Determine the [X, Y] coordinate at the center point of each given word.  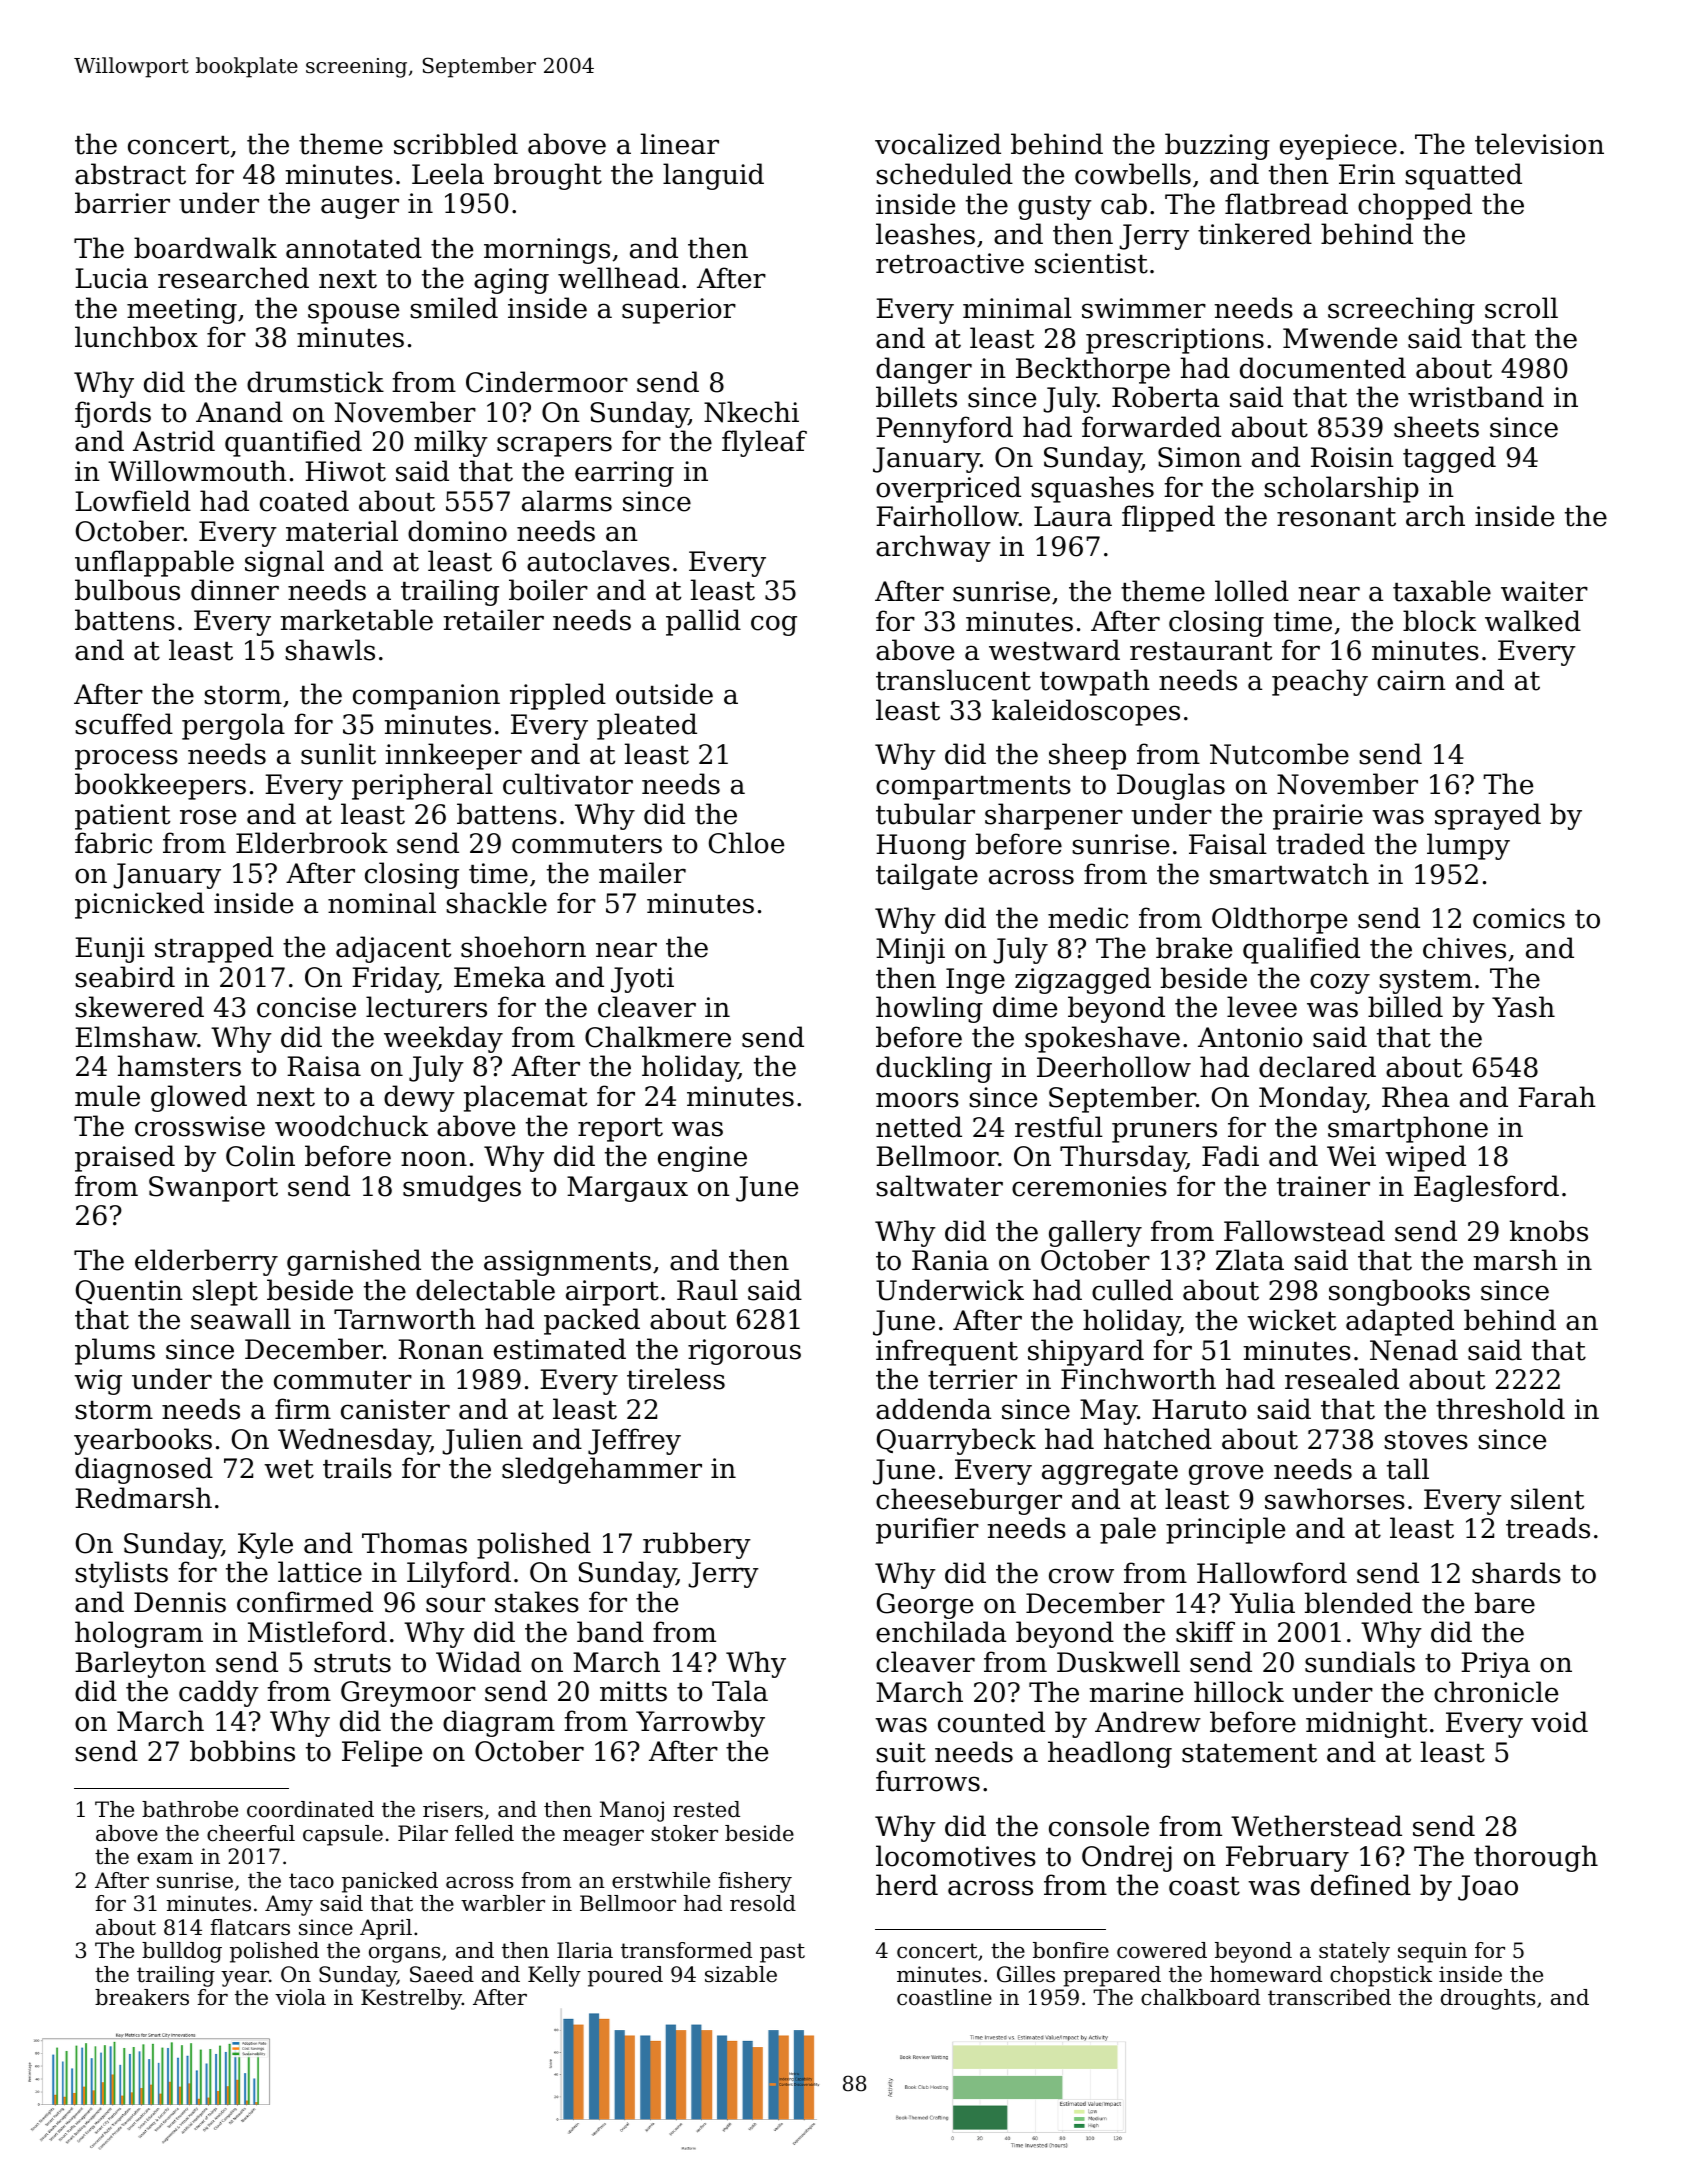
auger [360, 208]
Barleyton [140, 1664]
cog [774, 625]
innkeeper [453, 756]
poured [625, 1976]
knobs [1549, 1231]
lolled [1252, 591]
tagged [1449, 459]
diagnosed [144, 1470]
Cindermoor [547, 382]
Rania [950, 1260]
